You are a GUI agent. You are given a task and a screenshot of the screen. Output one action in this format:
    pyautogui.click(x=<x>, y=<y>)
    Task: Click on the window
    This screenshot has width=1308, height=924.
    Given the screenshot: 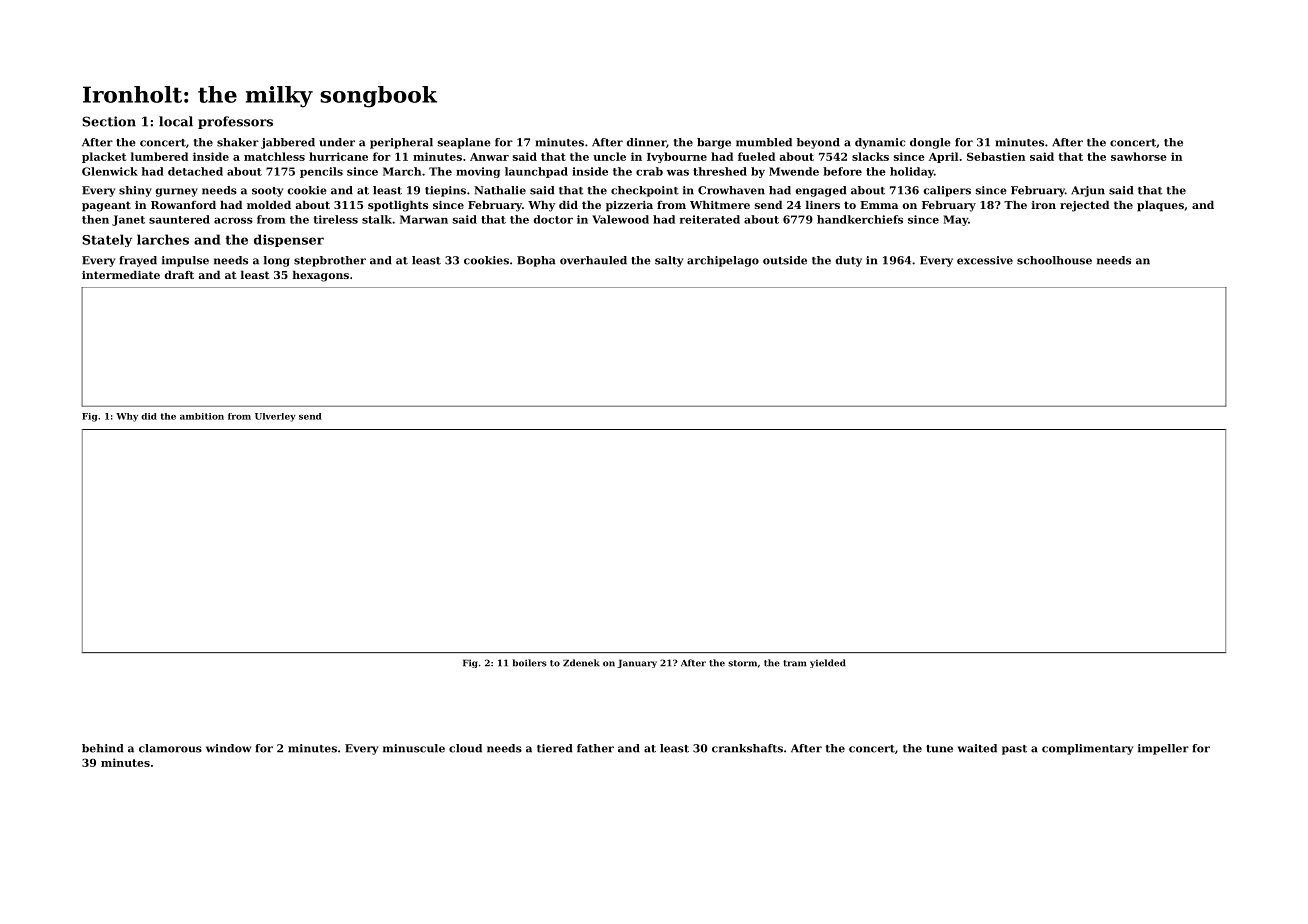 What is the action you would take?
    pyautogui.click(x=228, y=748)
